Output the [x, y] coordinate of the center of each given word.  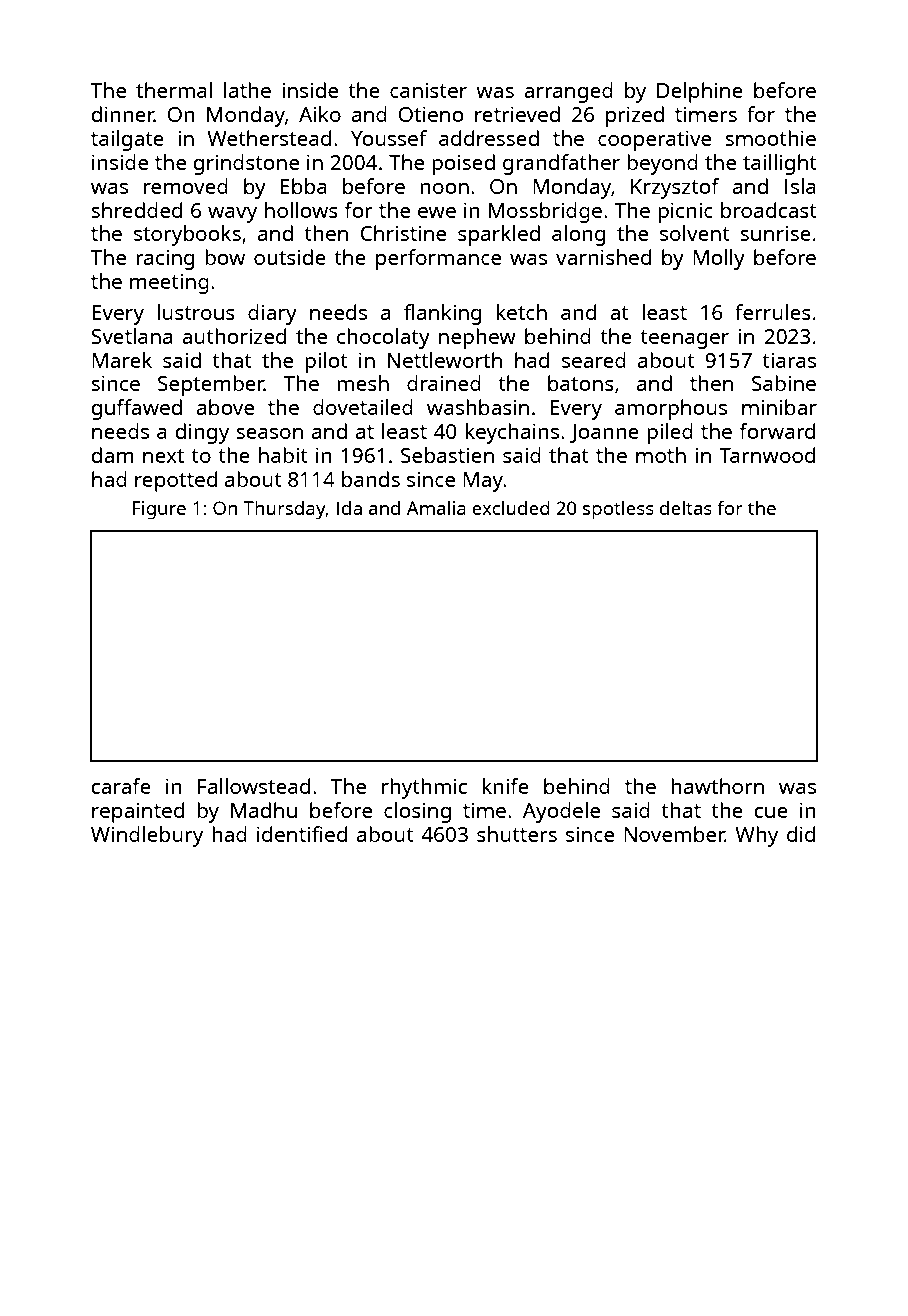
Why [756, 836]
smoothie [770, 138]
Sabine [784, 383]
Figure [159, 510]
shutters [517, 834]
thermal [174, 90]
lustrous [196, 312]
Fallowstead [254, 786]
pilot [326, 362]
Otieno [431, 114]
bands [371, 479]
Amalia [436, 507]
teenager [684, 339]
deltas [686, 507]
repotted [176, 481]
